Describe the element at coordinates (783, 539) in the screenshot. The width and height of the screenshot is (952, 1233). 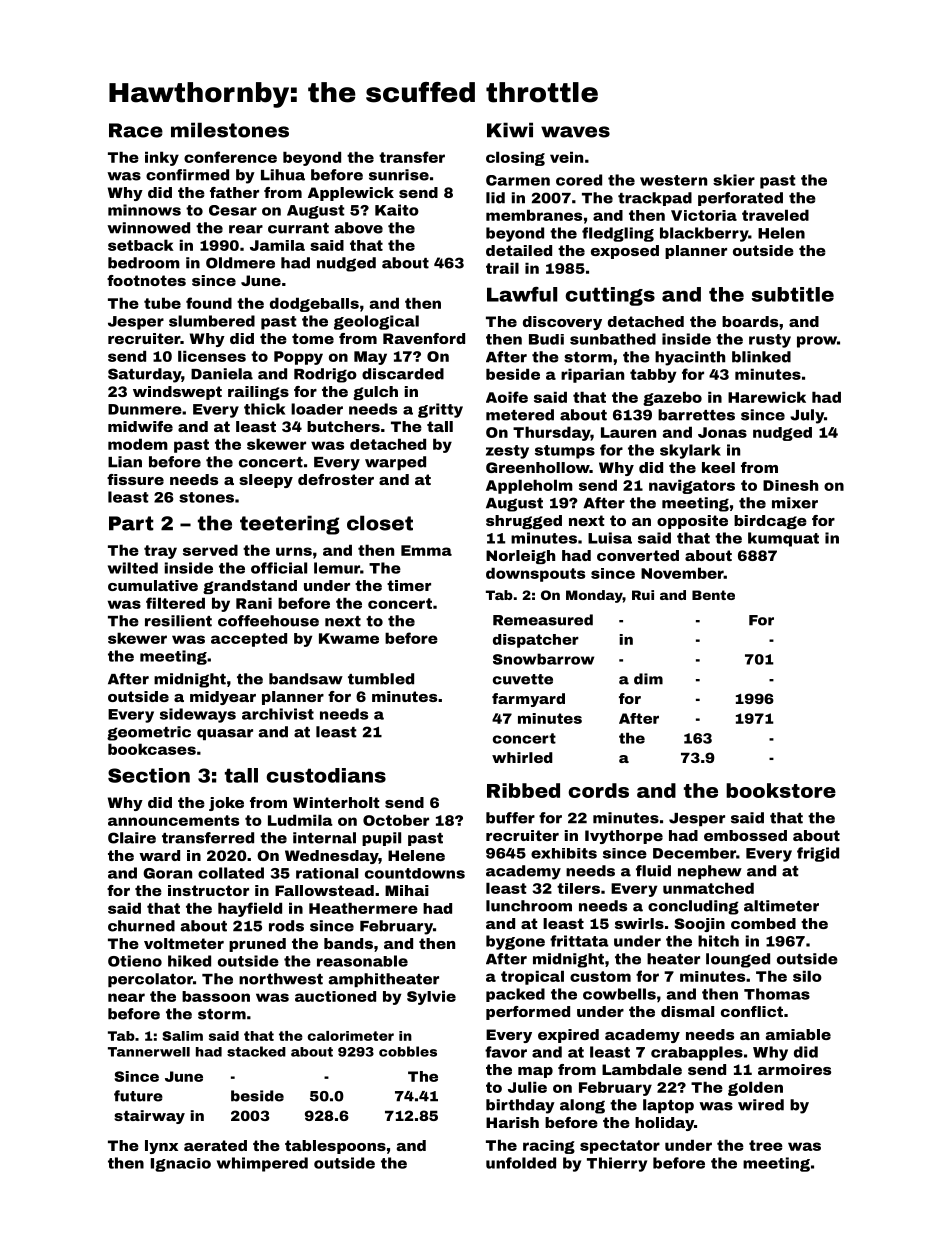
I see `kumquat` at that location.
